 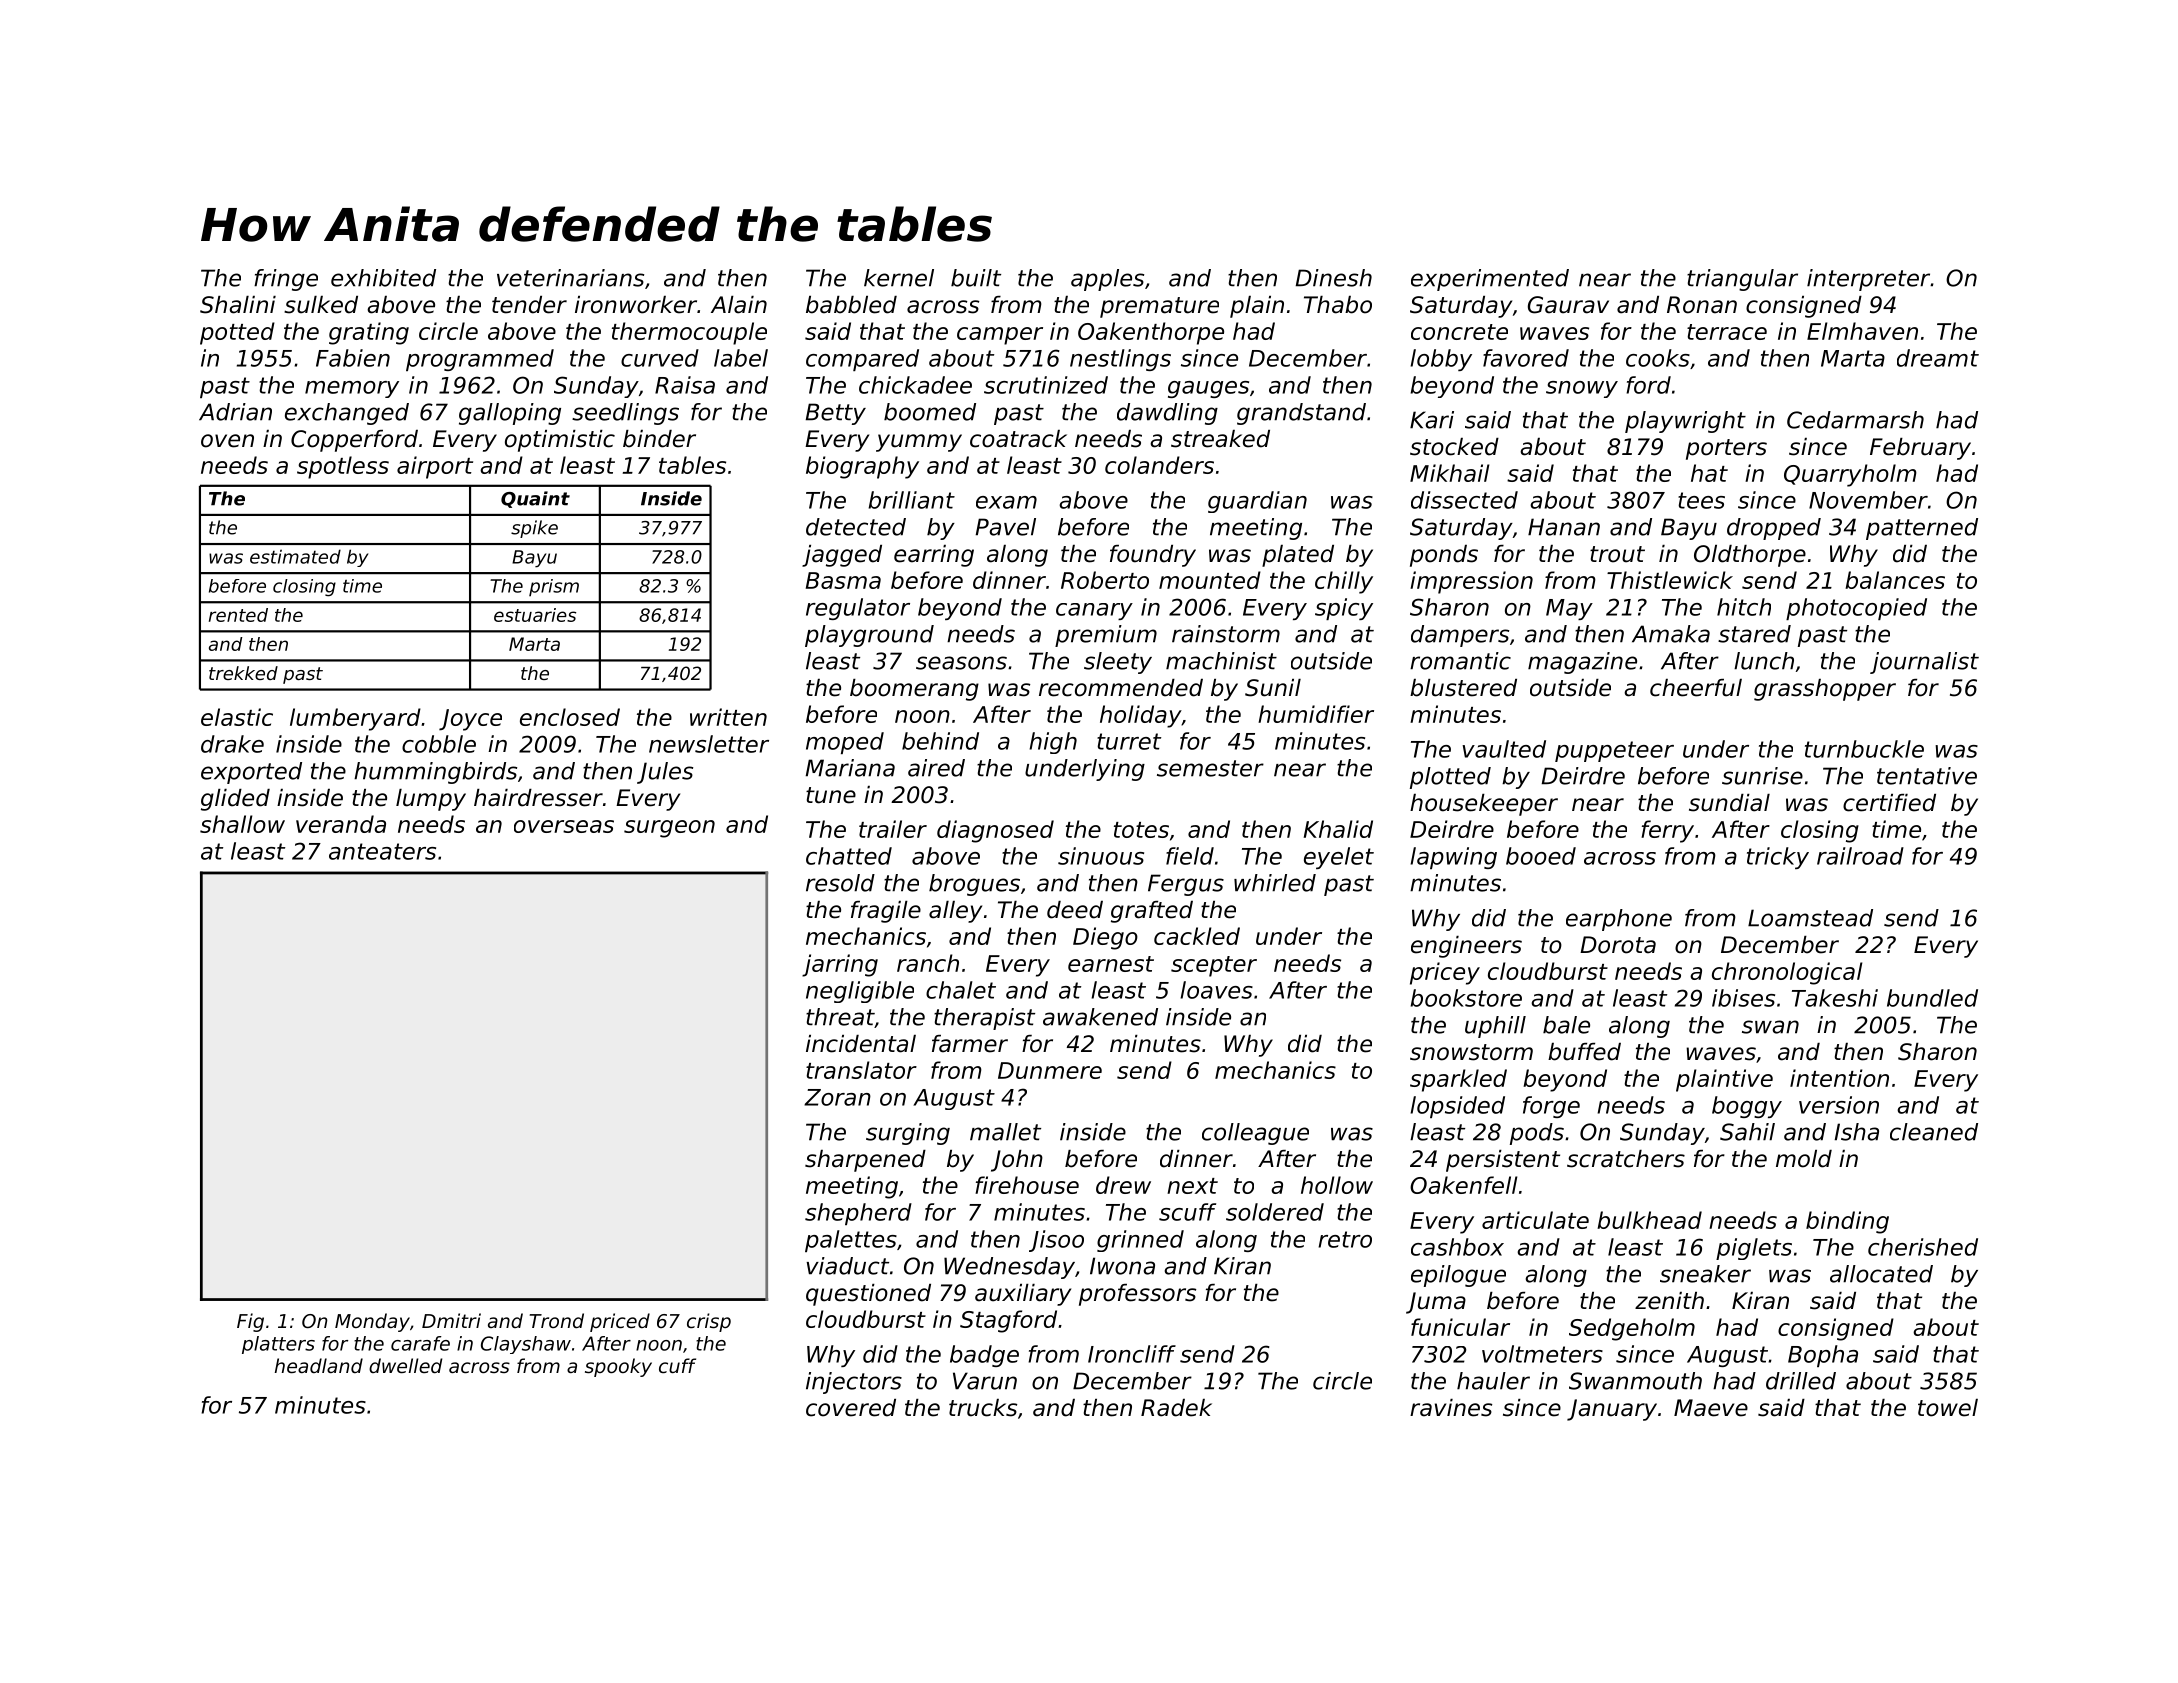 What do you see at coordinates (1100, 1017) in the page?
I see `awakened` at bounding box center [1100, 1017].
